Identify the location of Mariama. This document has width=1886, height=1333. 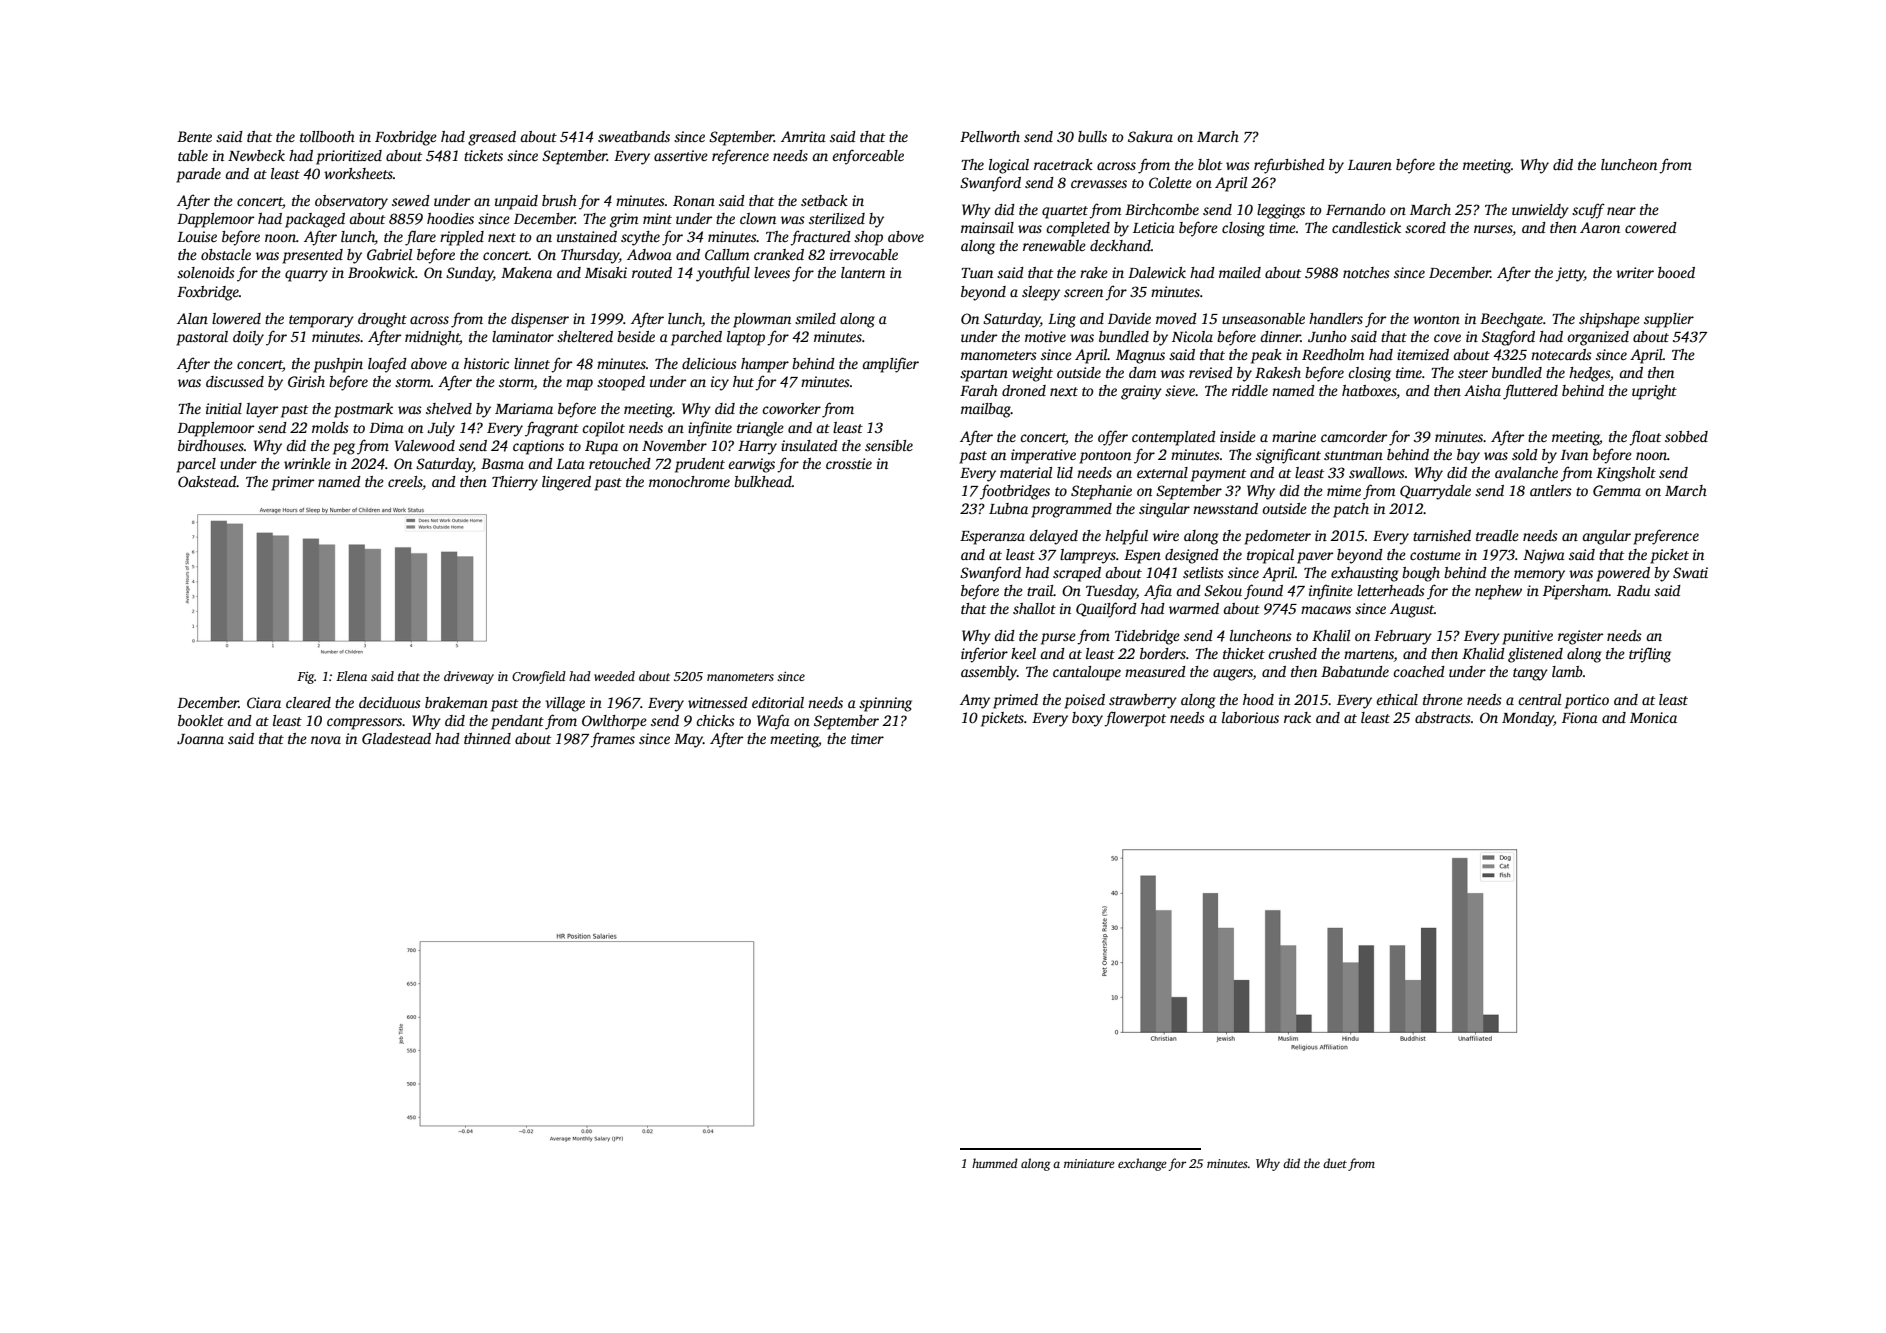
(524, 408).
